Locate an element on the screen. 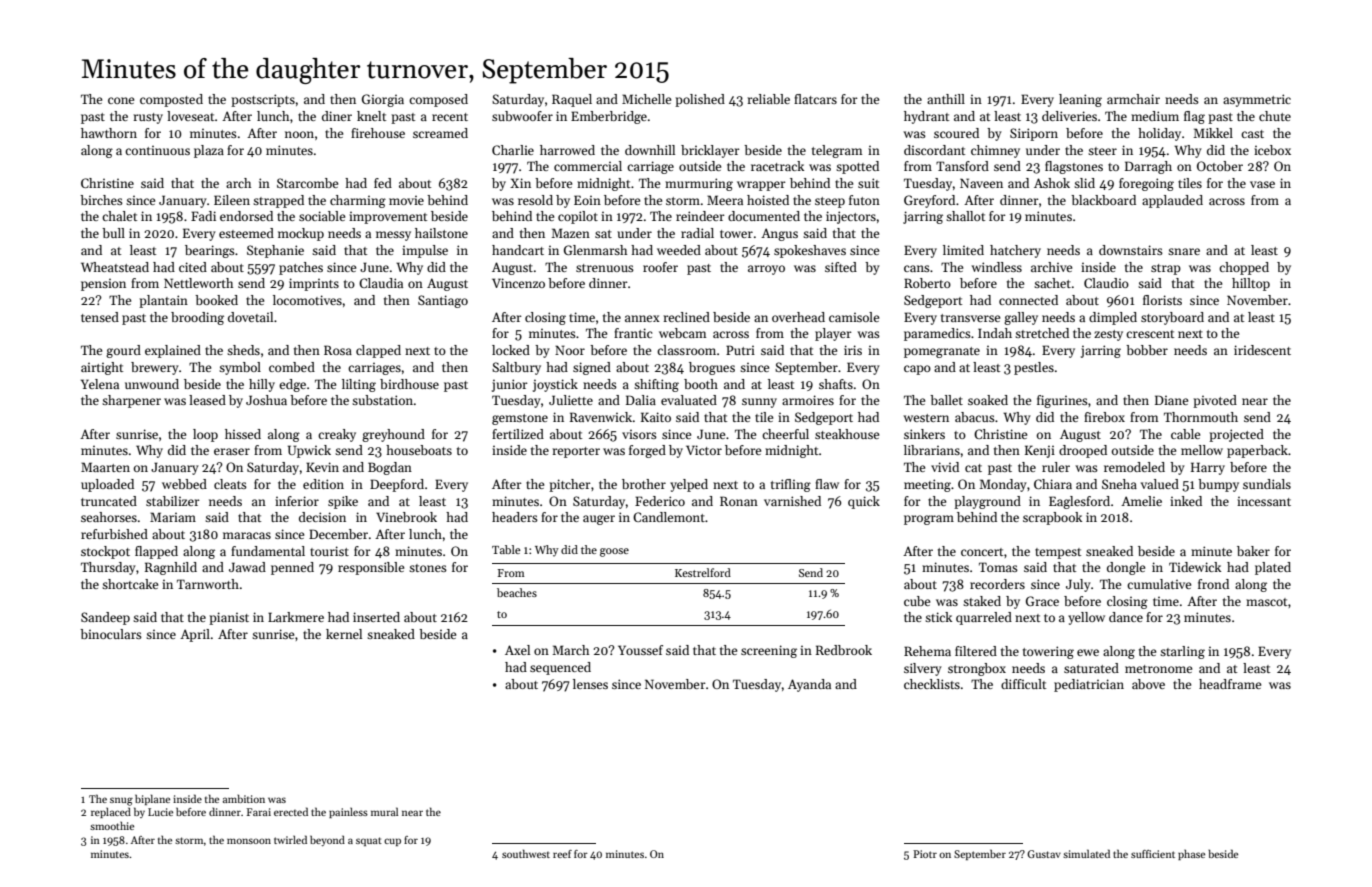  downstairs is located at coordinates (1131, 250).
